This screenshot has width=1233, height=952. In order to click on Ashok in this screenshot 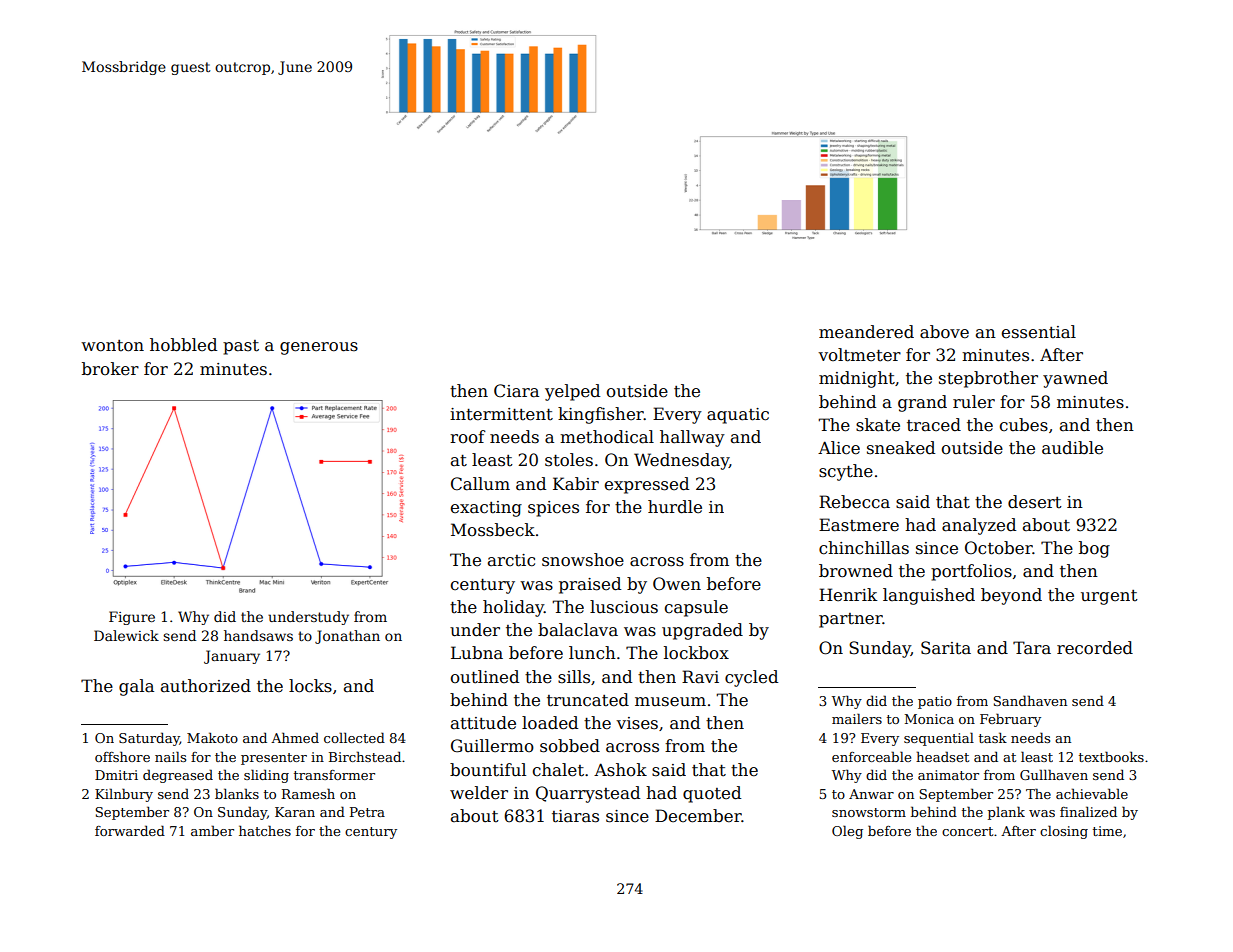, I will do `click(620, 770)`.
